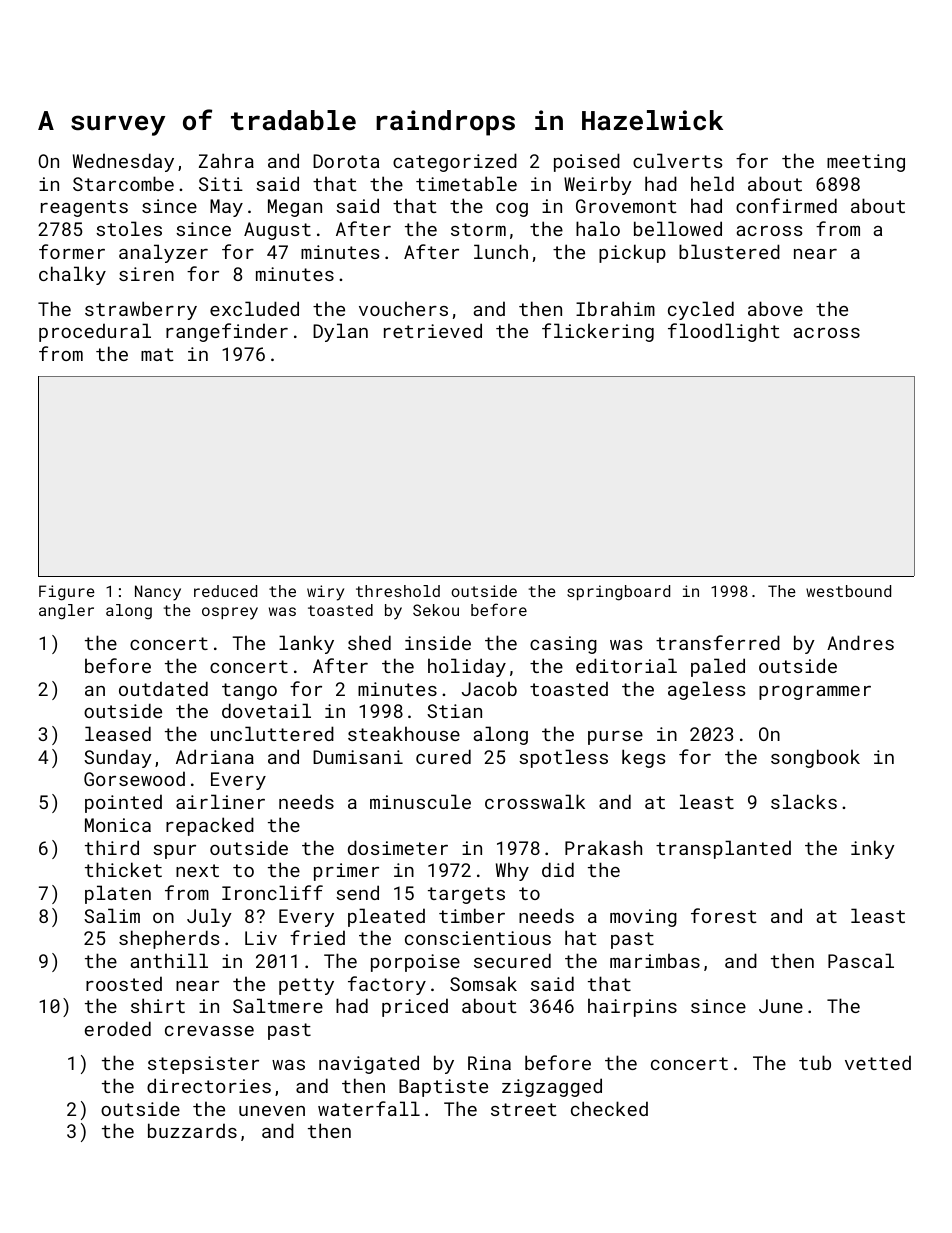 Image resolution: width=952 pixels, height=1233 pixels. What do you see at coordinates (272, 892) in the screenshot?
I see `Ironcliff` at bounding box center [272, 892].
